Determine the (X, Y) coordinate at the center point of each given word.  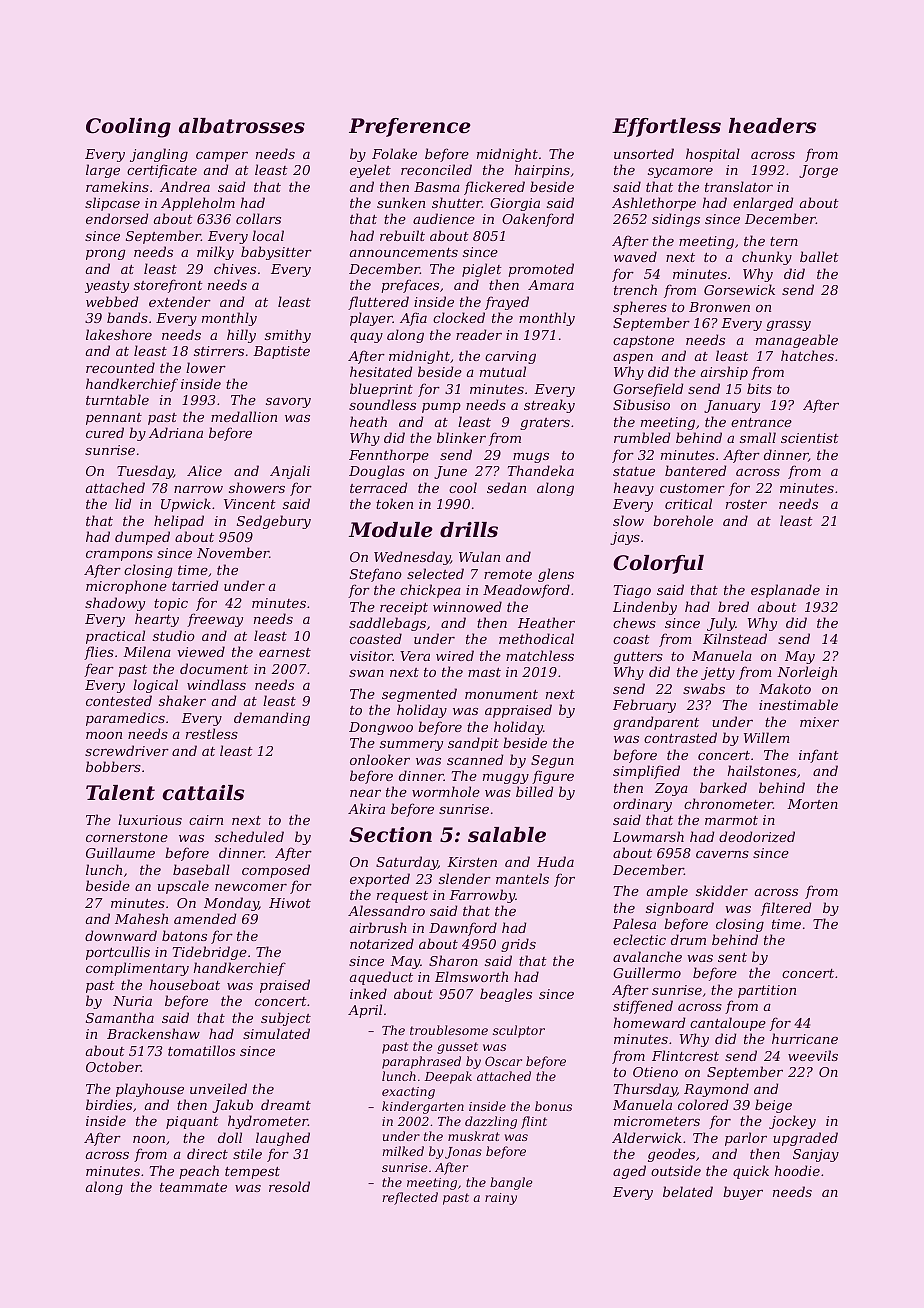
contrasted (680, 737)
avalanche (647, 956)
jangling (159, 155)
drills (469, 530)
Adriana (176, 432)
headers (772, 126)
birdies (109, 1104)
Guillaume (120, 852)
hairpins (542, 171)
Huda (555, 861)
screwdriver (127, 750)
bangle (511, 1183)
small (758, 437)
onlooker (380, 759)
